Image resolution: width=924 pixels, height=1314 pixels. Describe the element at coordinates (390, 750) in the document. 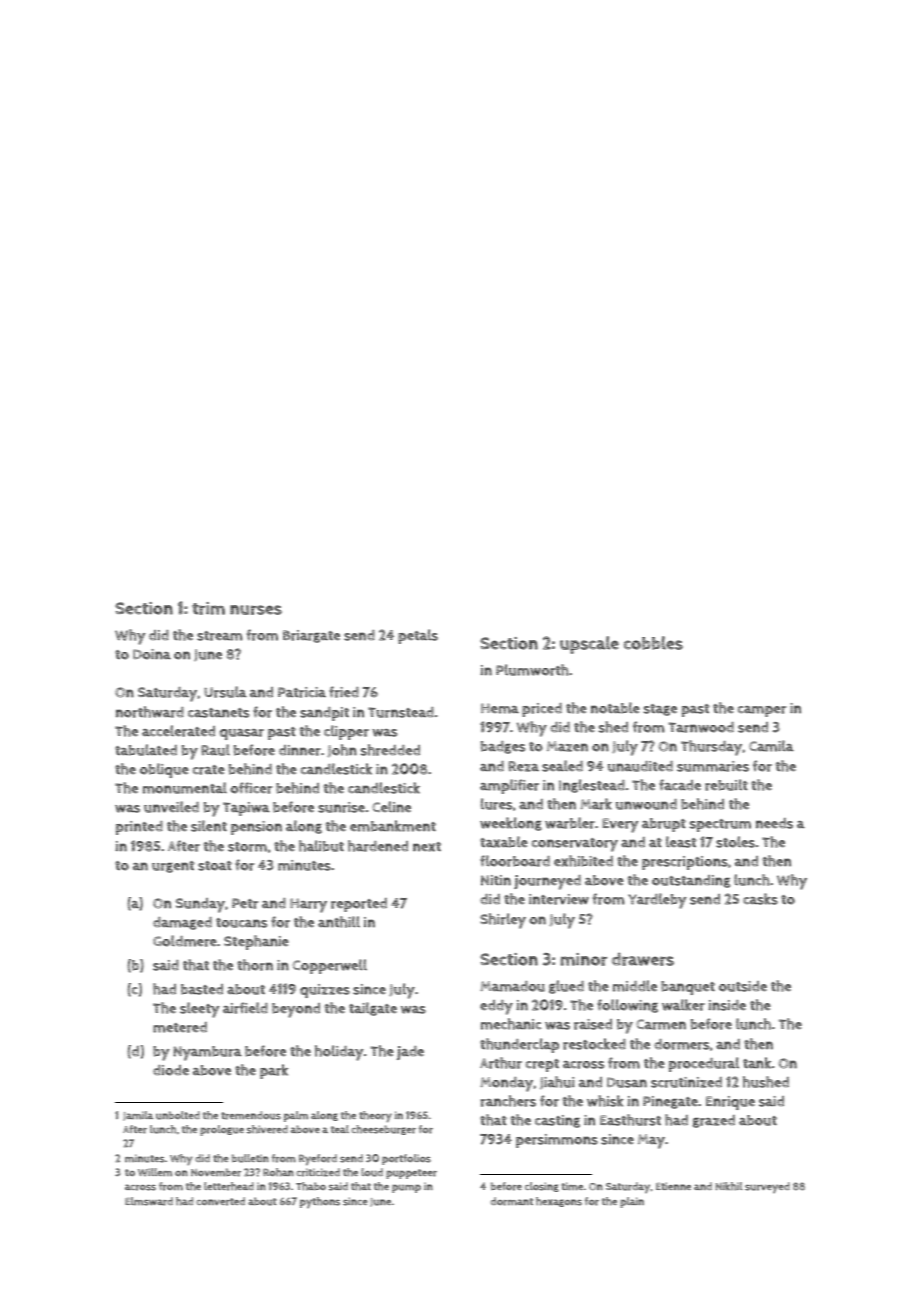

I see `shredded` at that location.
